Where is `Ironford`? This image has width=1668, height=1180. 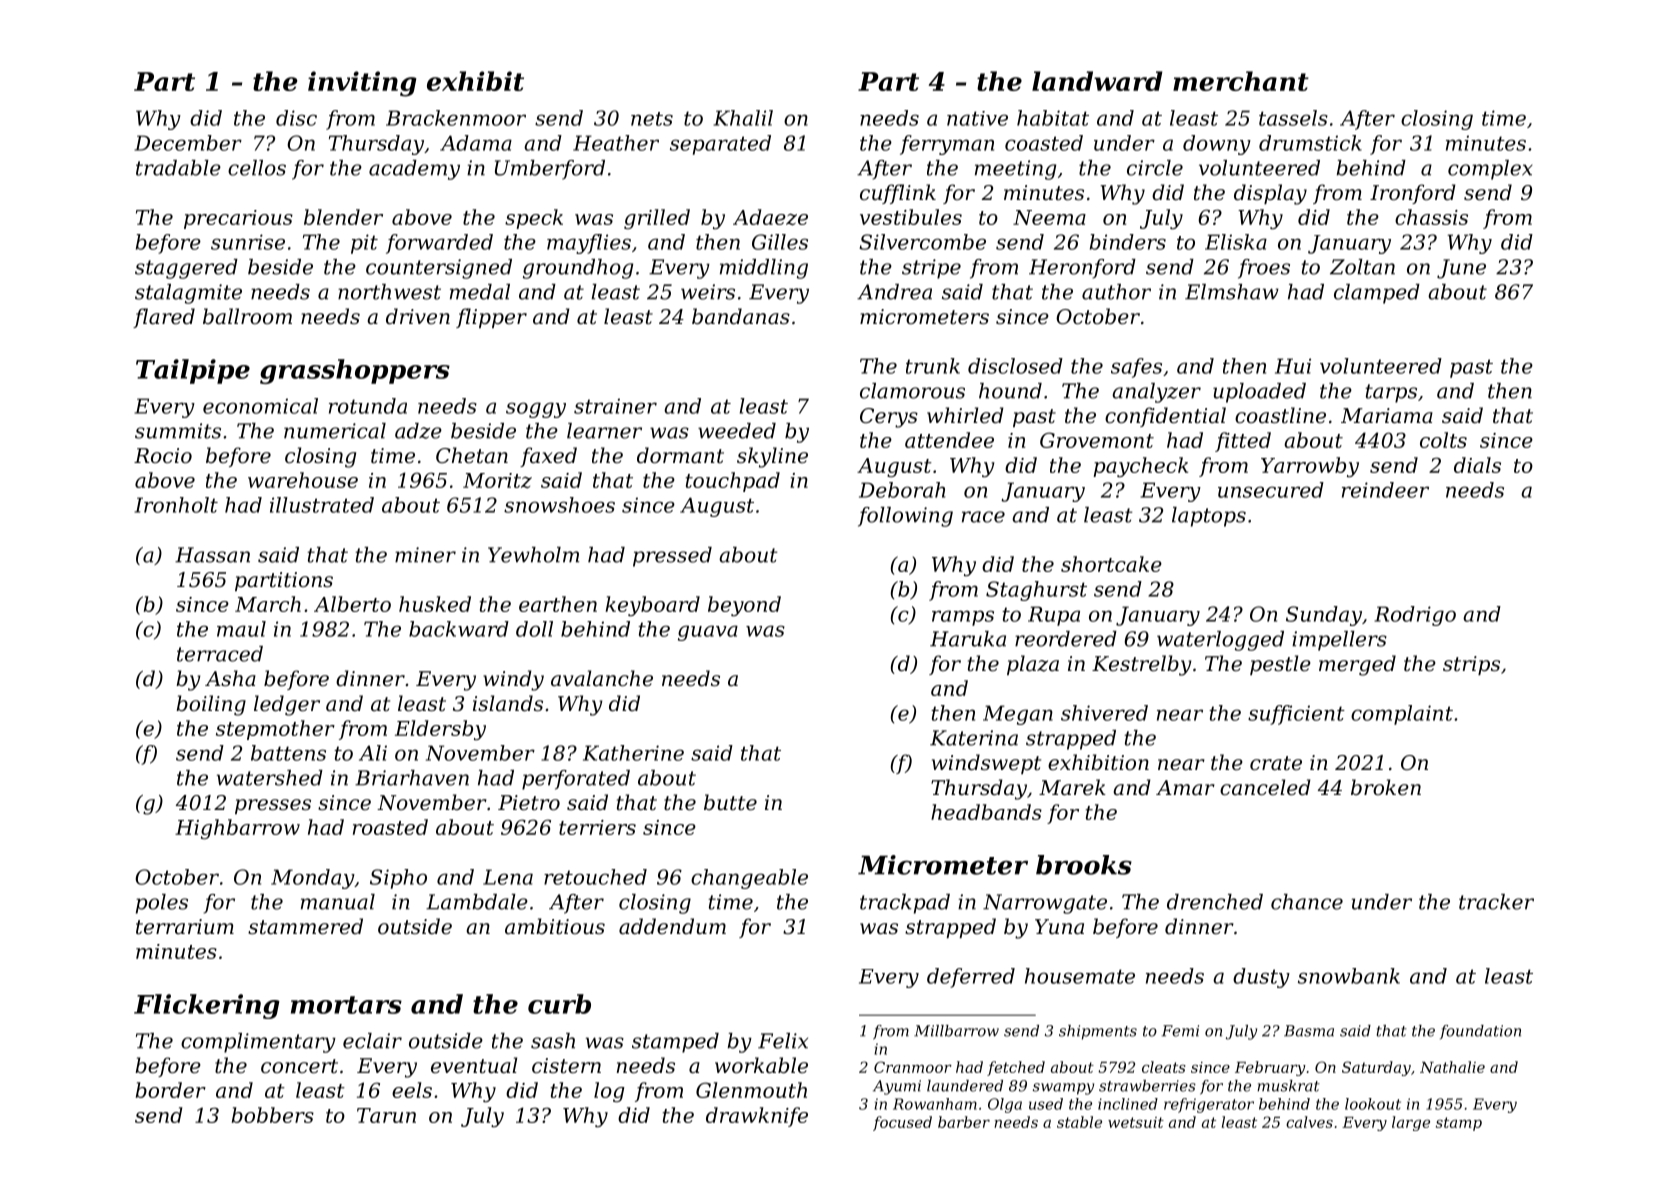
Ironford is located at coordinates (1413, 194).
